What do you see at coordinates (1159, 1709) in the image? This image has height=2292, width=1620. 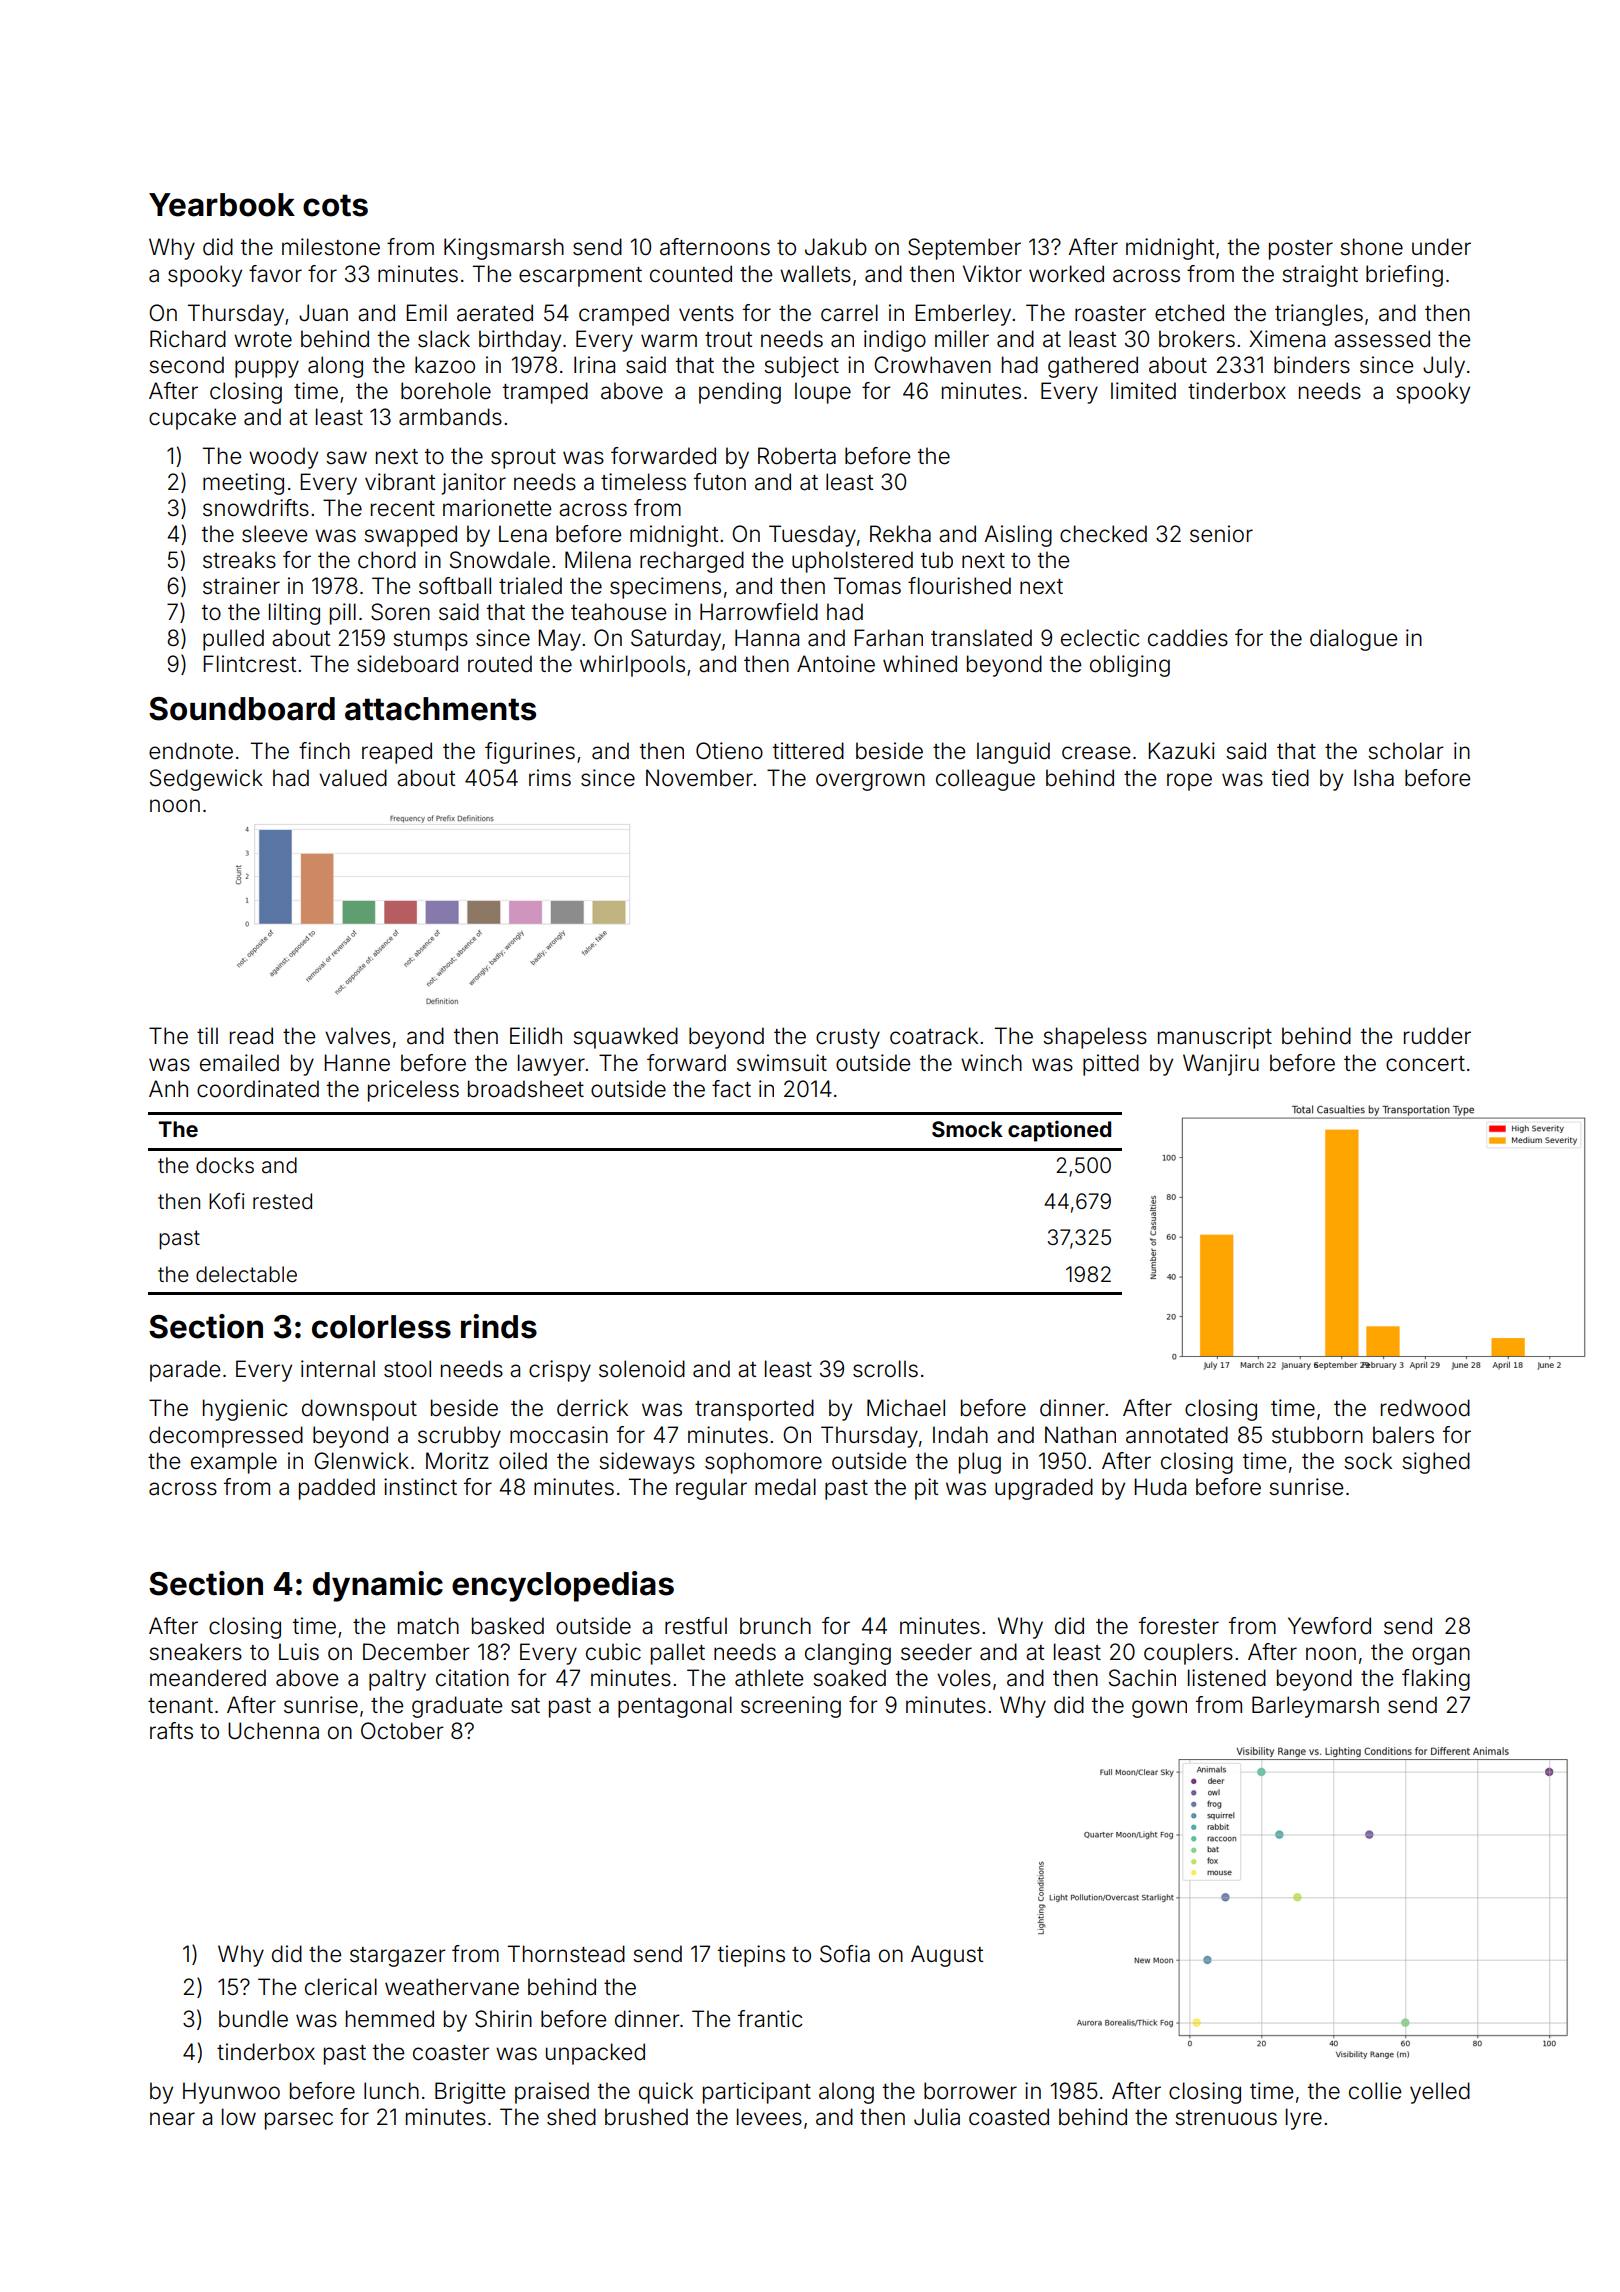 I see `gown` at bounding box center [1159, 1709].
